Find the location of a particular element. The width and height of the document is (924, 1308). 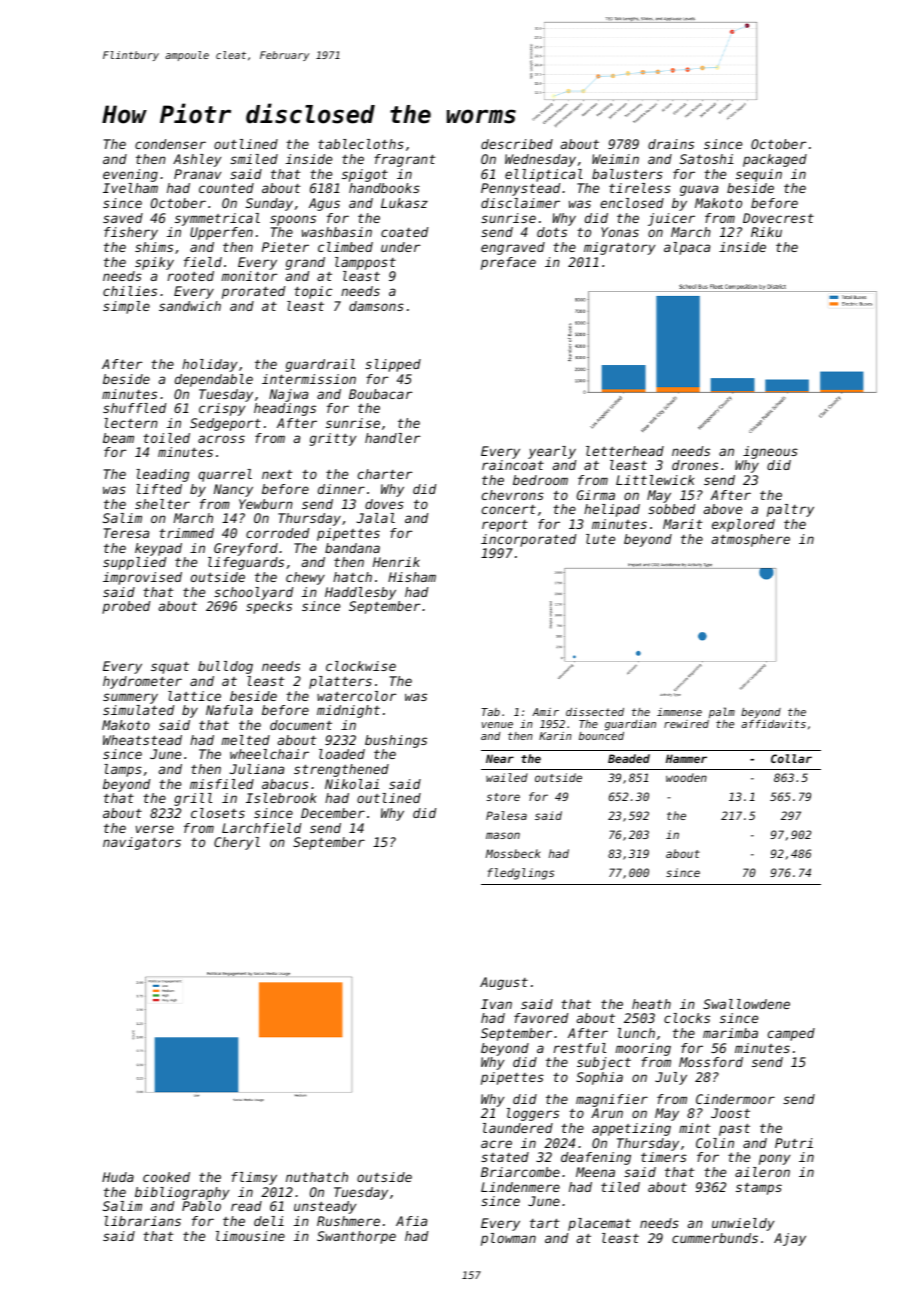

slipped is located at coordinates (393, 365).
